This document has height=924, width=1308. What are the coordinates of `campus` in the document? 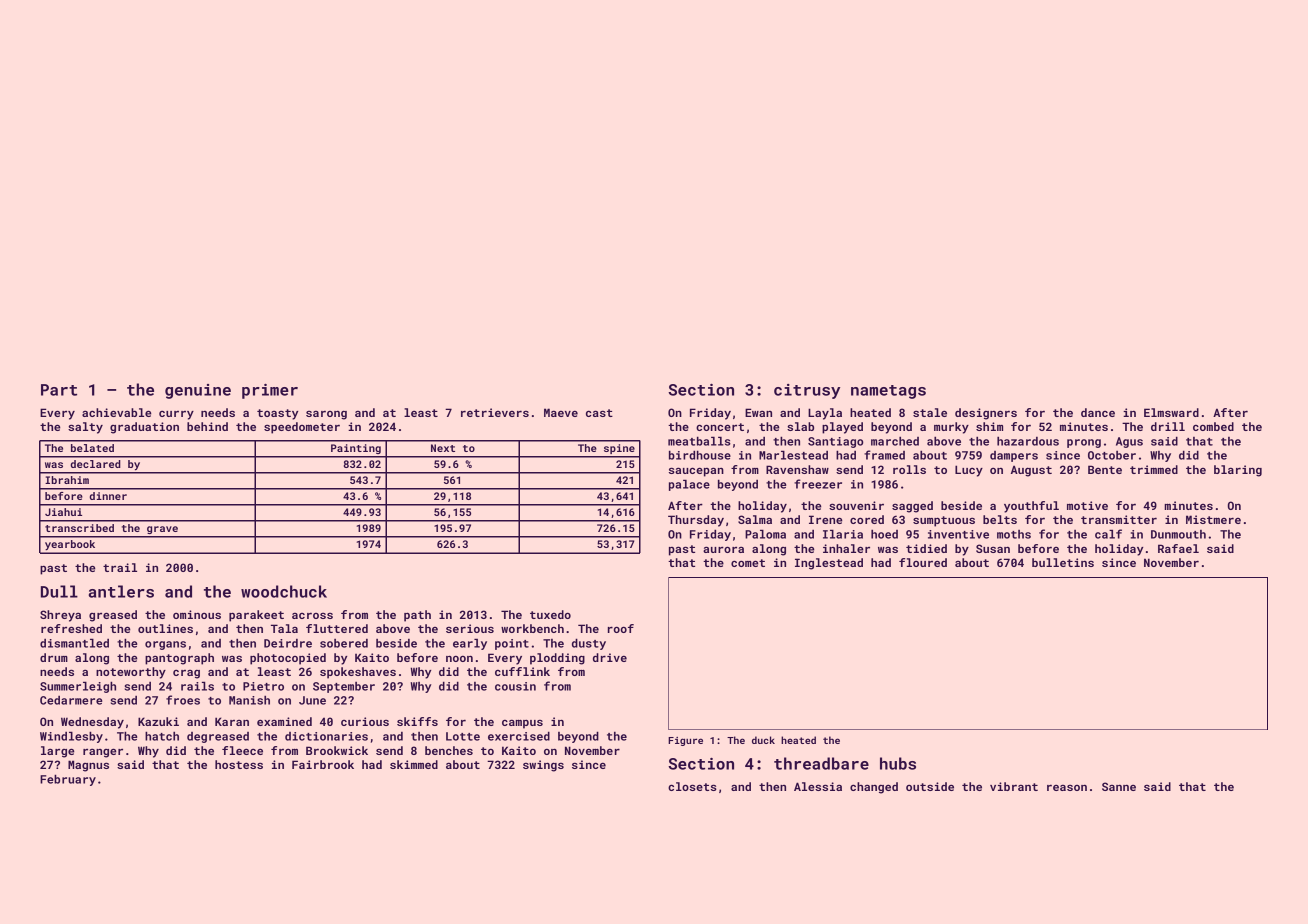 It's located at (522, 724).
